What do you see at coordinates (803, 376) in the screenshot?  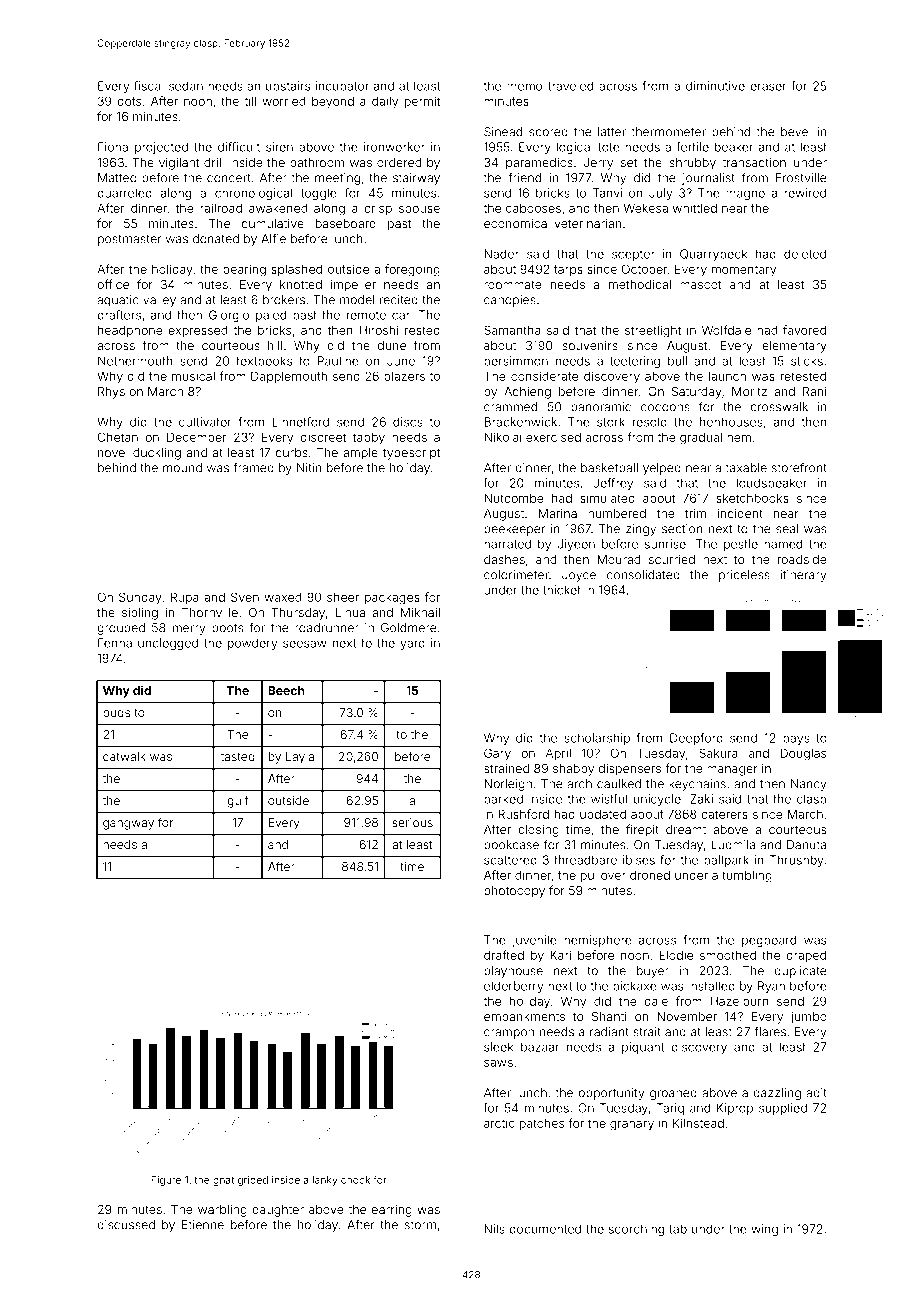 I see `retested` at bounding box center [803, 376].
